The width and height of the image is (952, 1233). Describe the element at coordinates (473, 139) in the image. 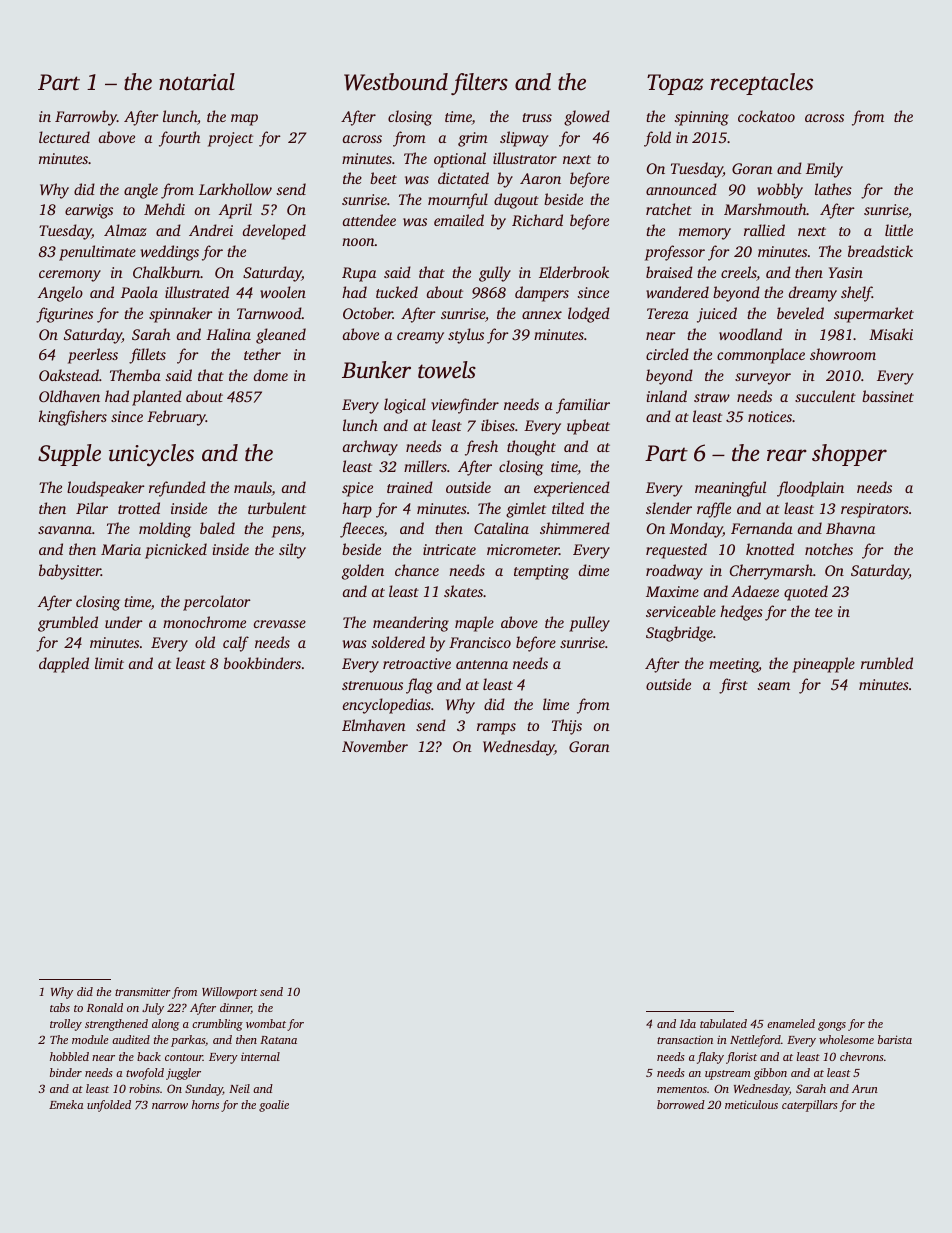

I see `grim` at that location.
